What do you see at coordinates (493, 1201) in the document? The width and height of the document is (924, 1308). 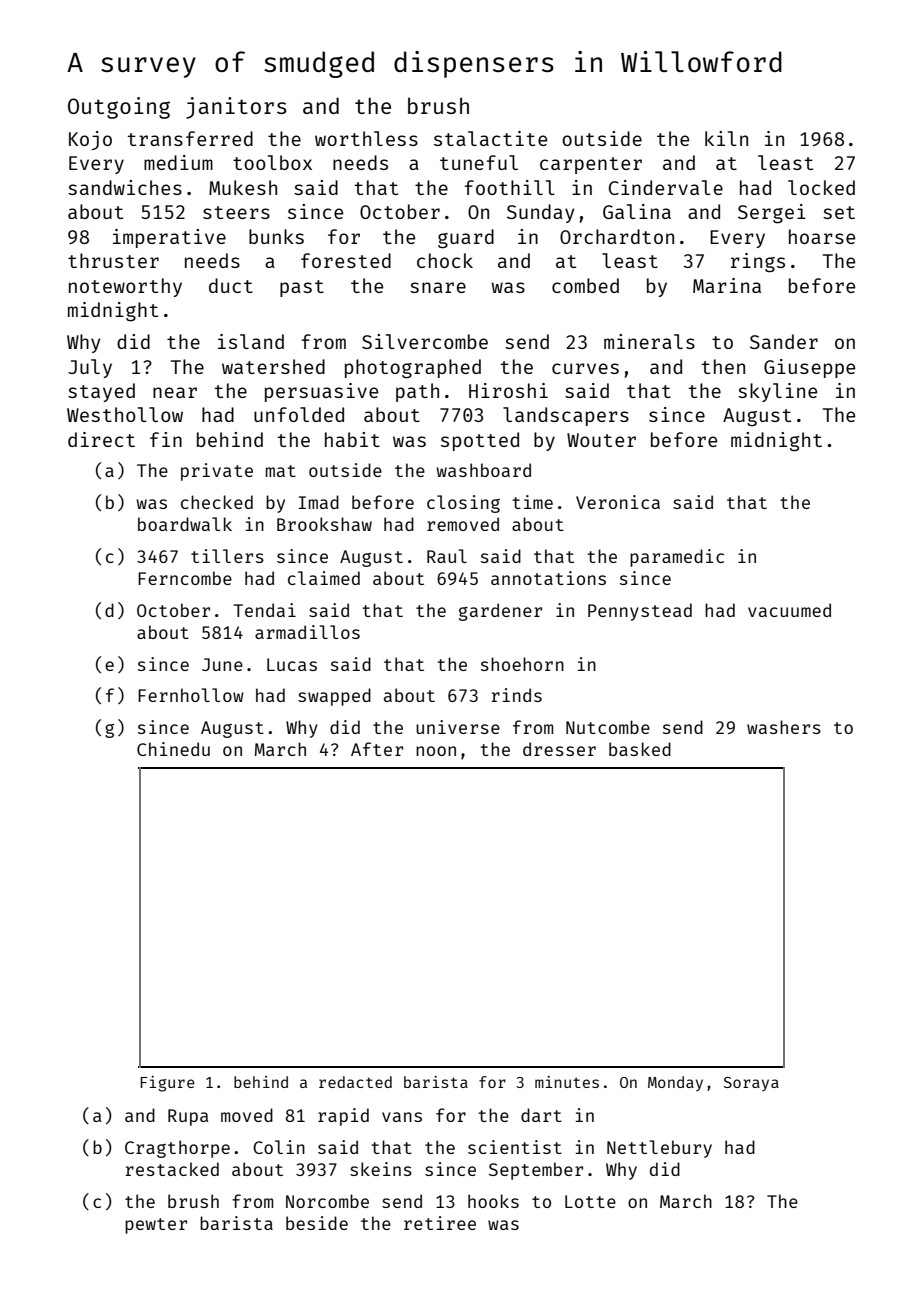 I see `hooks` at bounding box center [493, 1201].
